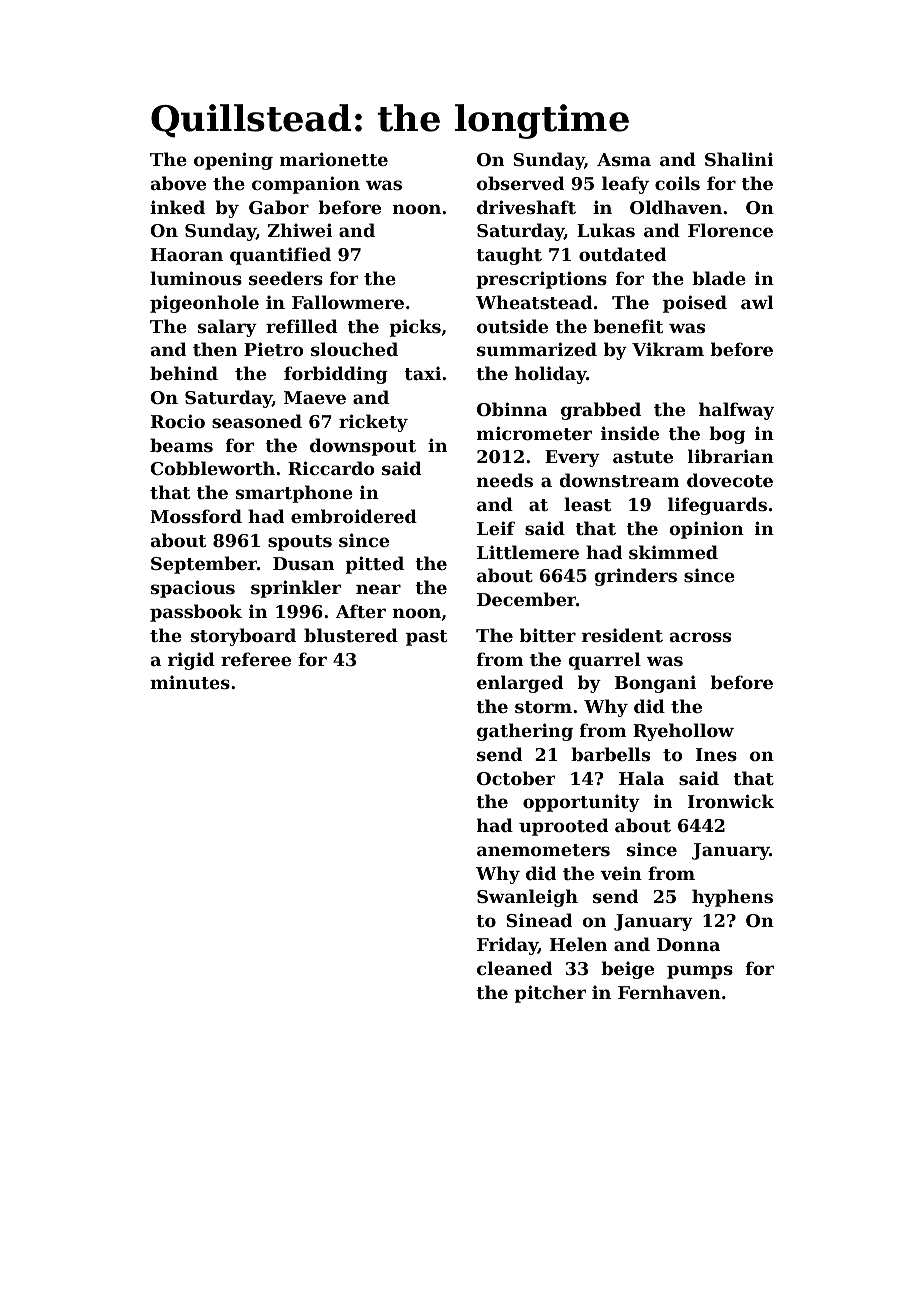  I want to click on rickety, so click(373, 423).
